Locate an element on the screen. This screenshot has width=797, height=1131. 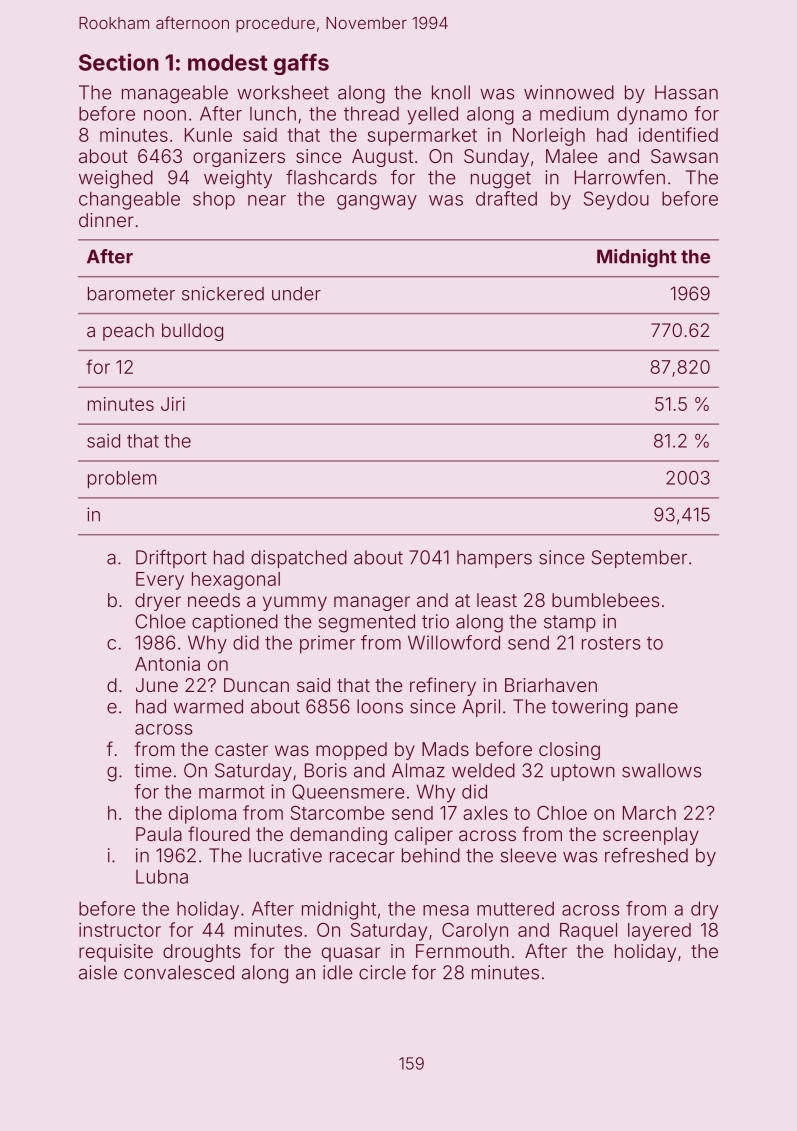
aisle is located at coordinates (98, 972).
